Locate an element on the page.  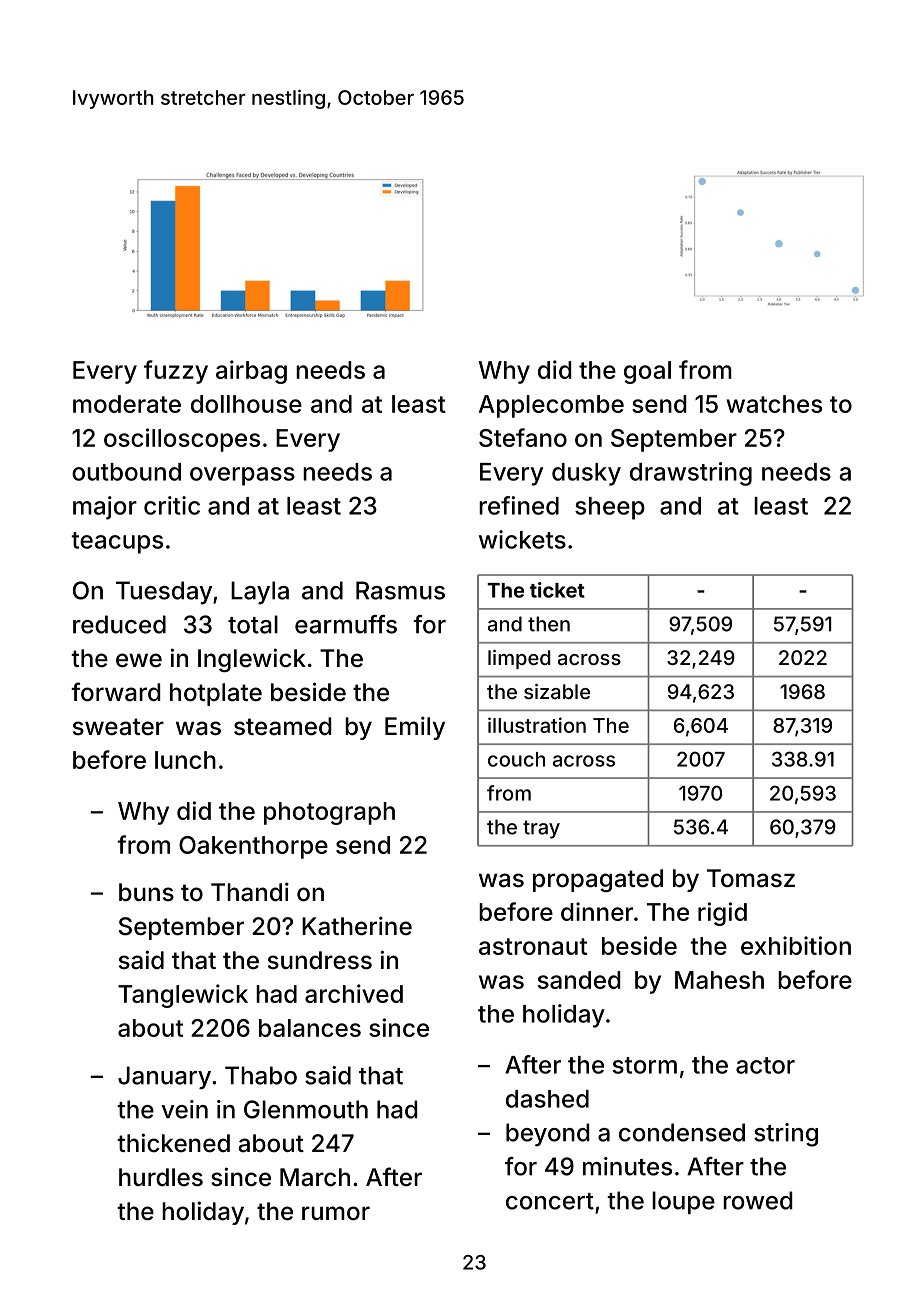
teacups is located at coordinates (117, 543).
